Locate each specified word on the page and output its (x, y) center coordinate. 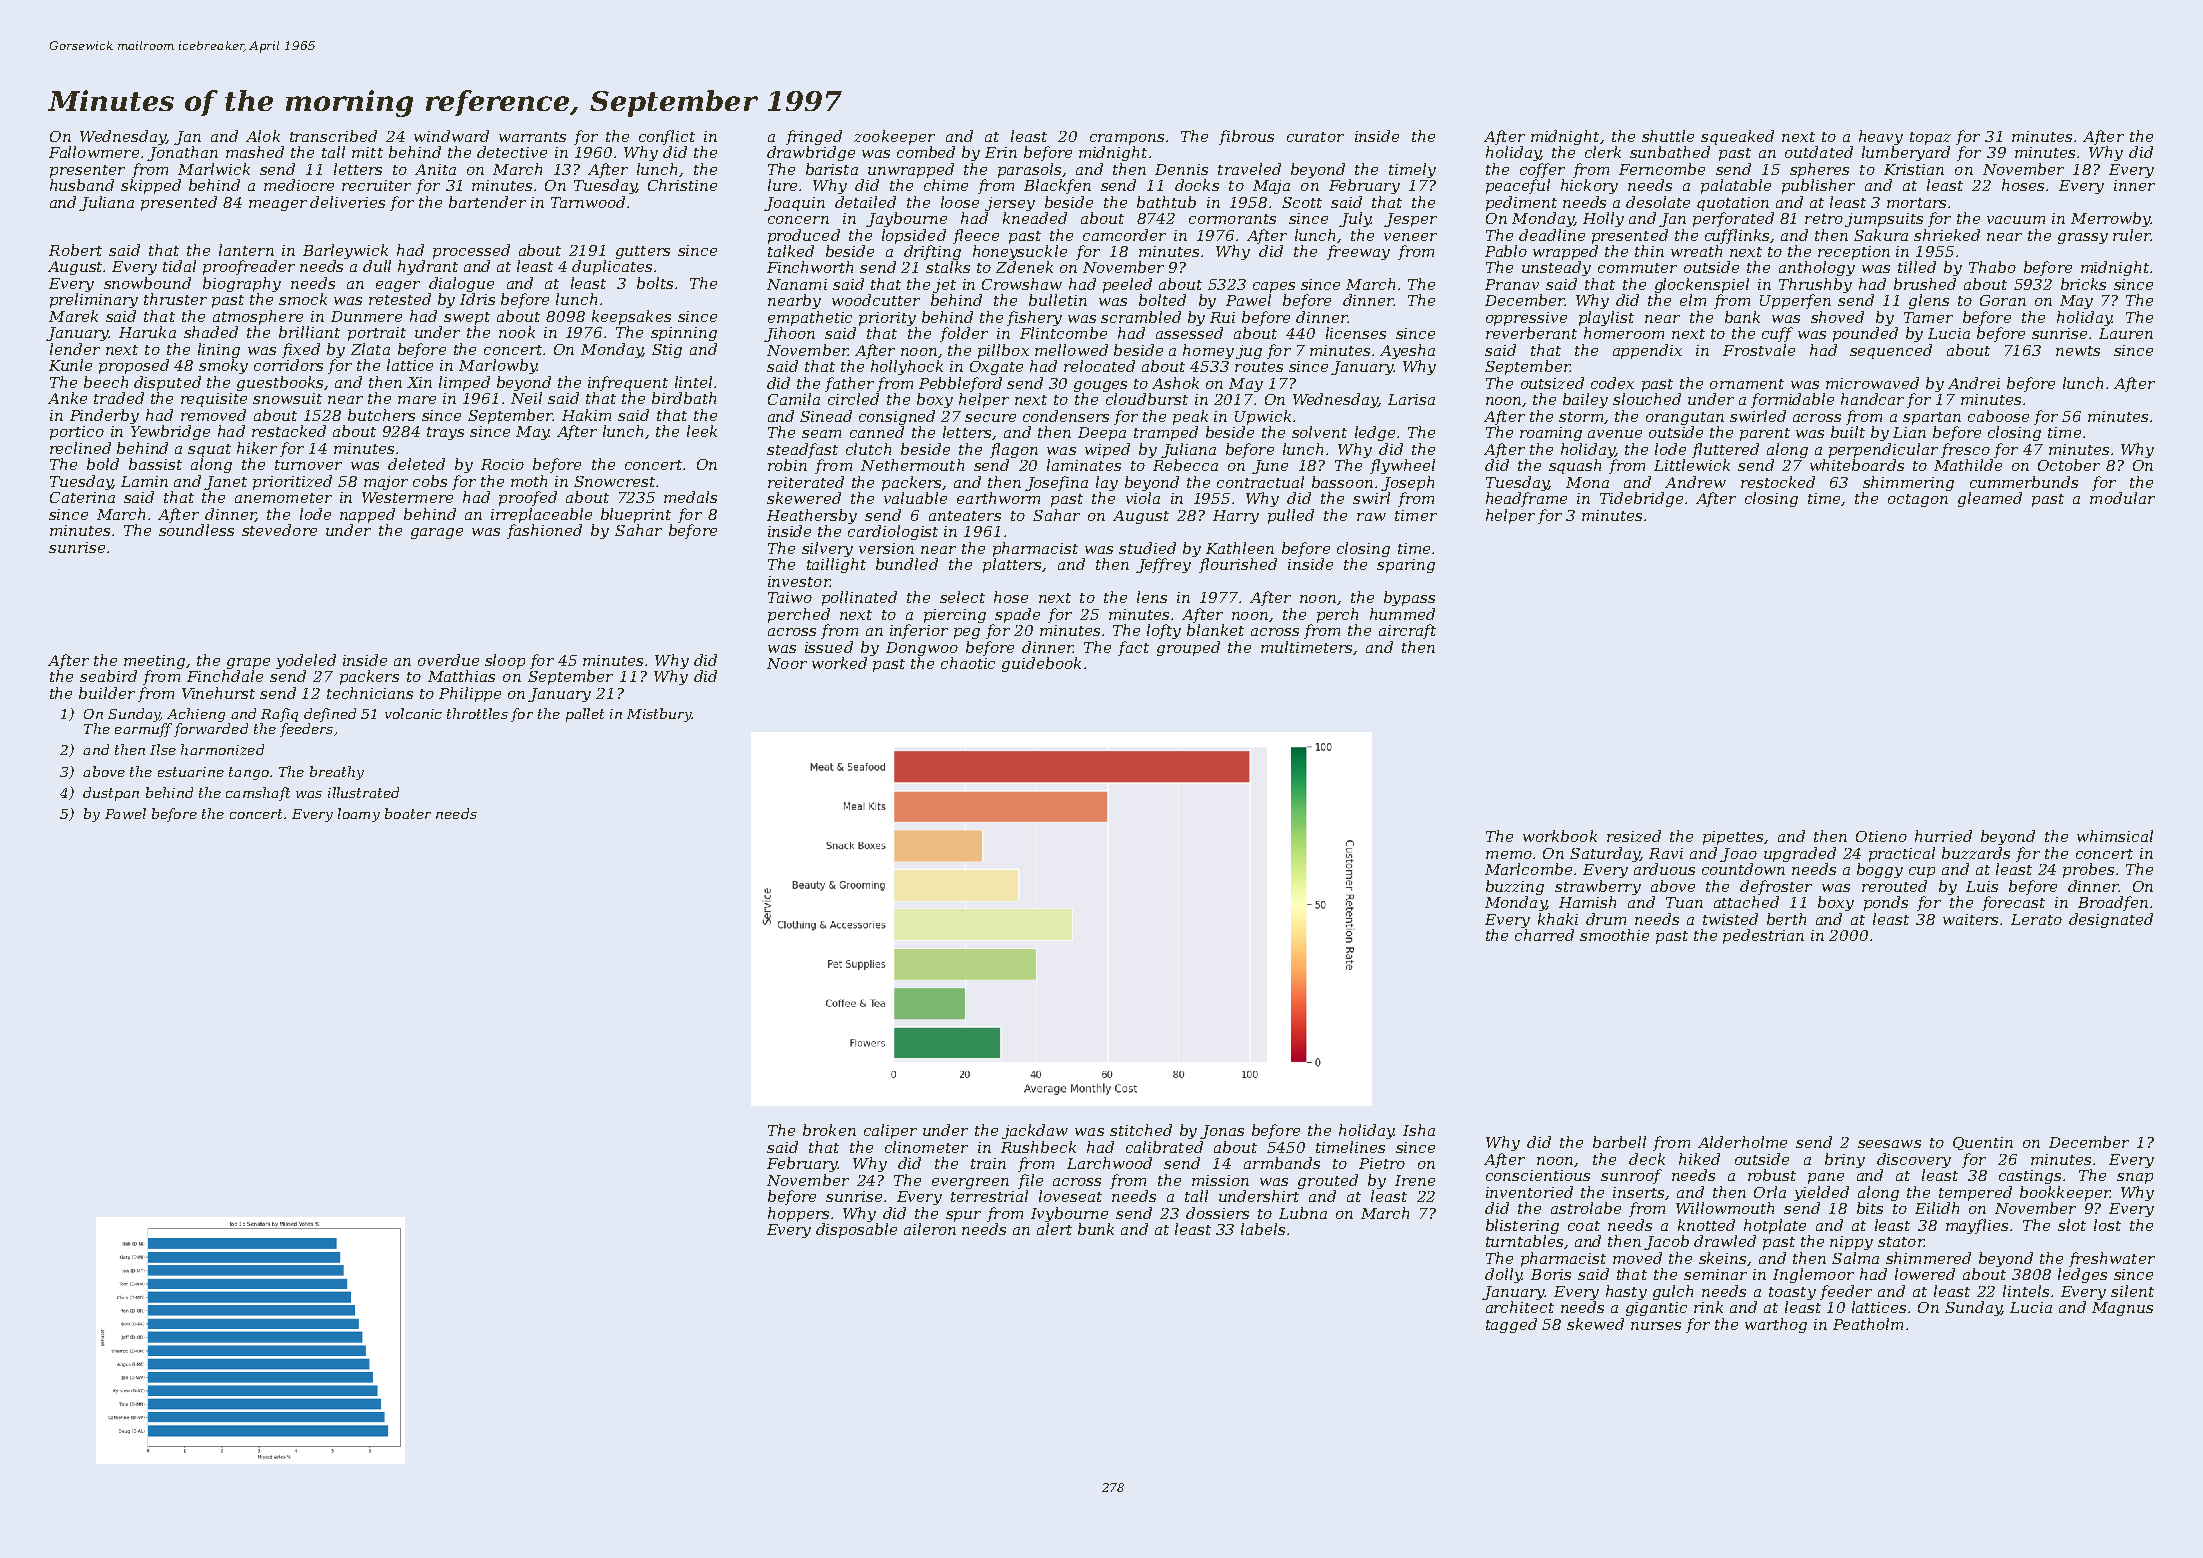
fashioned (544, 531)
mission (1220, 1180)
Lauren (2126, 333)
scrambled (1141, 317)
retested (400, 299)
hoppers (798, 1214)
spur (963, 1216)
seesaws (1889, 1144)
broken (829, 1130)
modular (2122, 498)
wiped (1107, 450)
